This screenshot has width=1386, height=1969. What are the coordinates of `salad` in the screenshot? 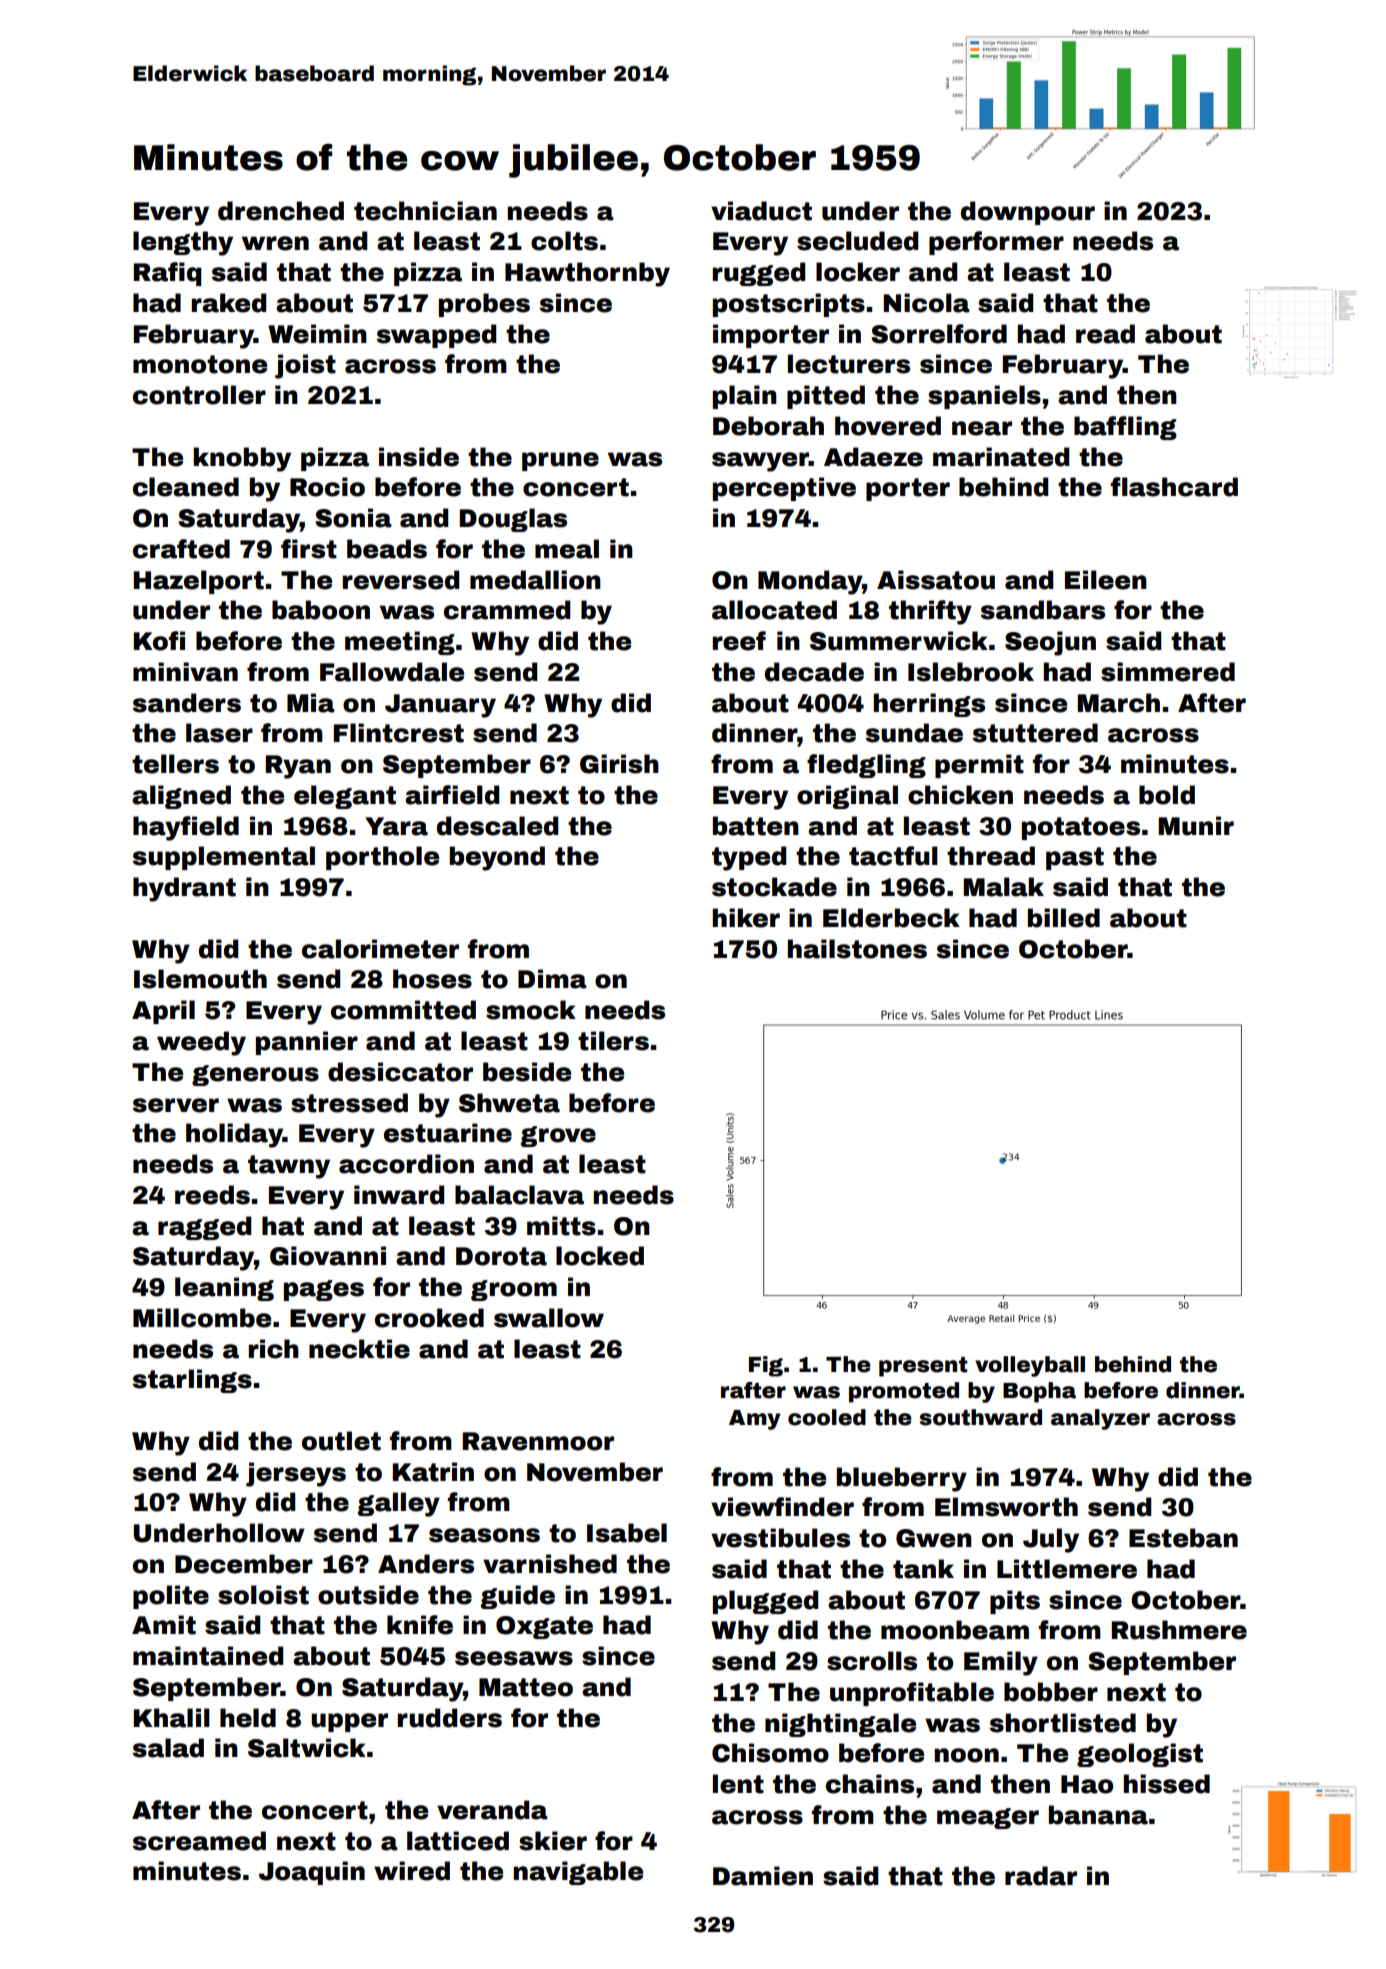 It's located at (168, 1748).
